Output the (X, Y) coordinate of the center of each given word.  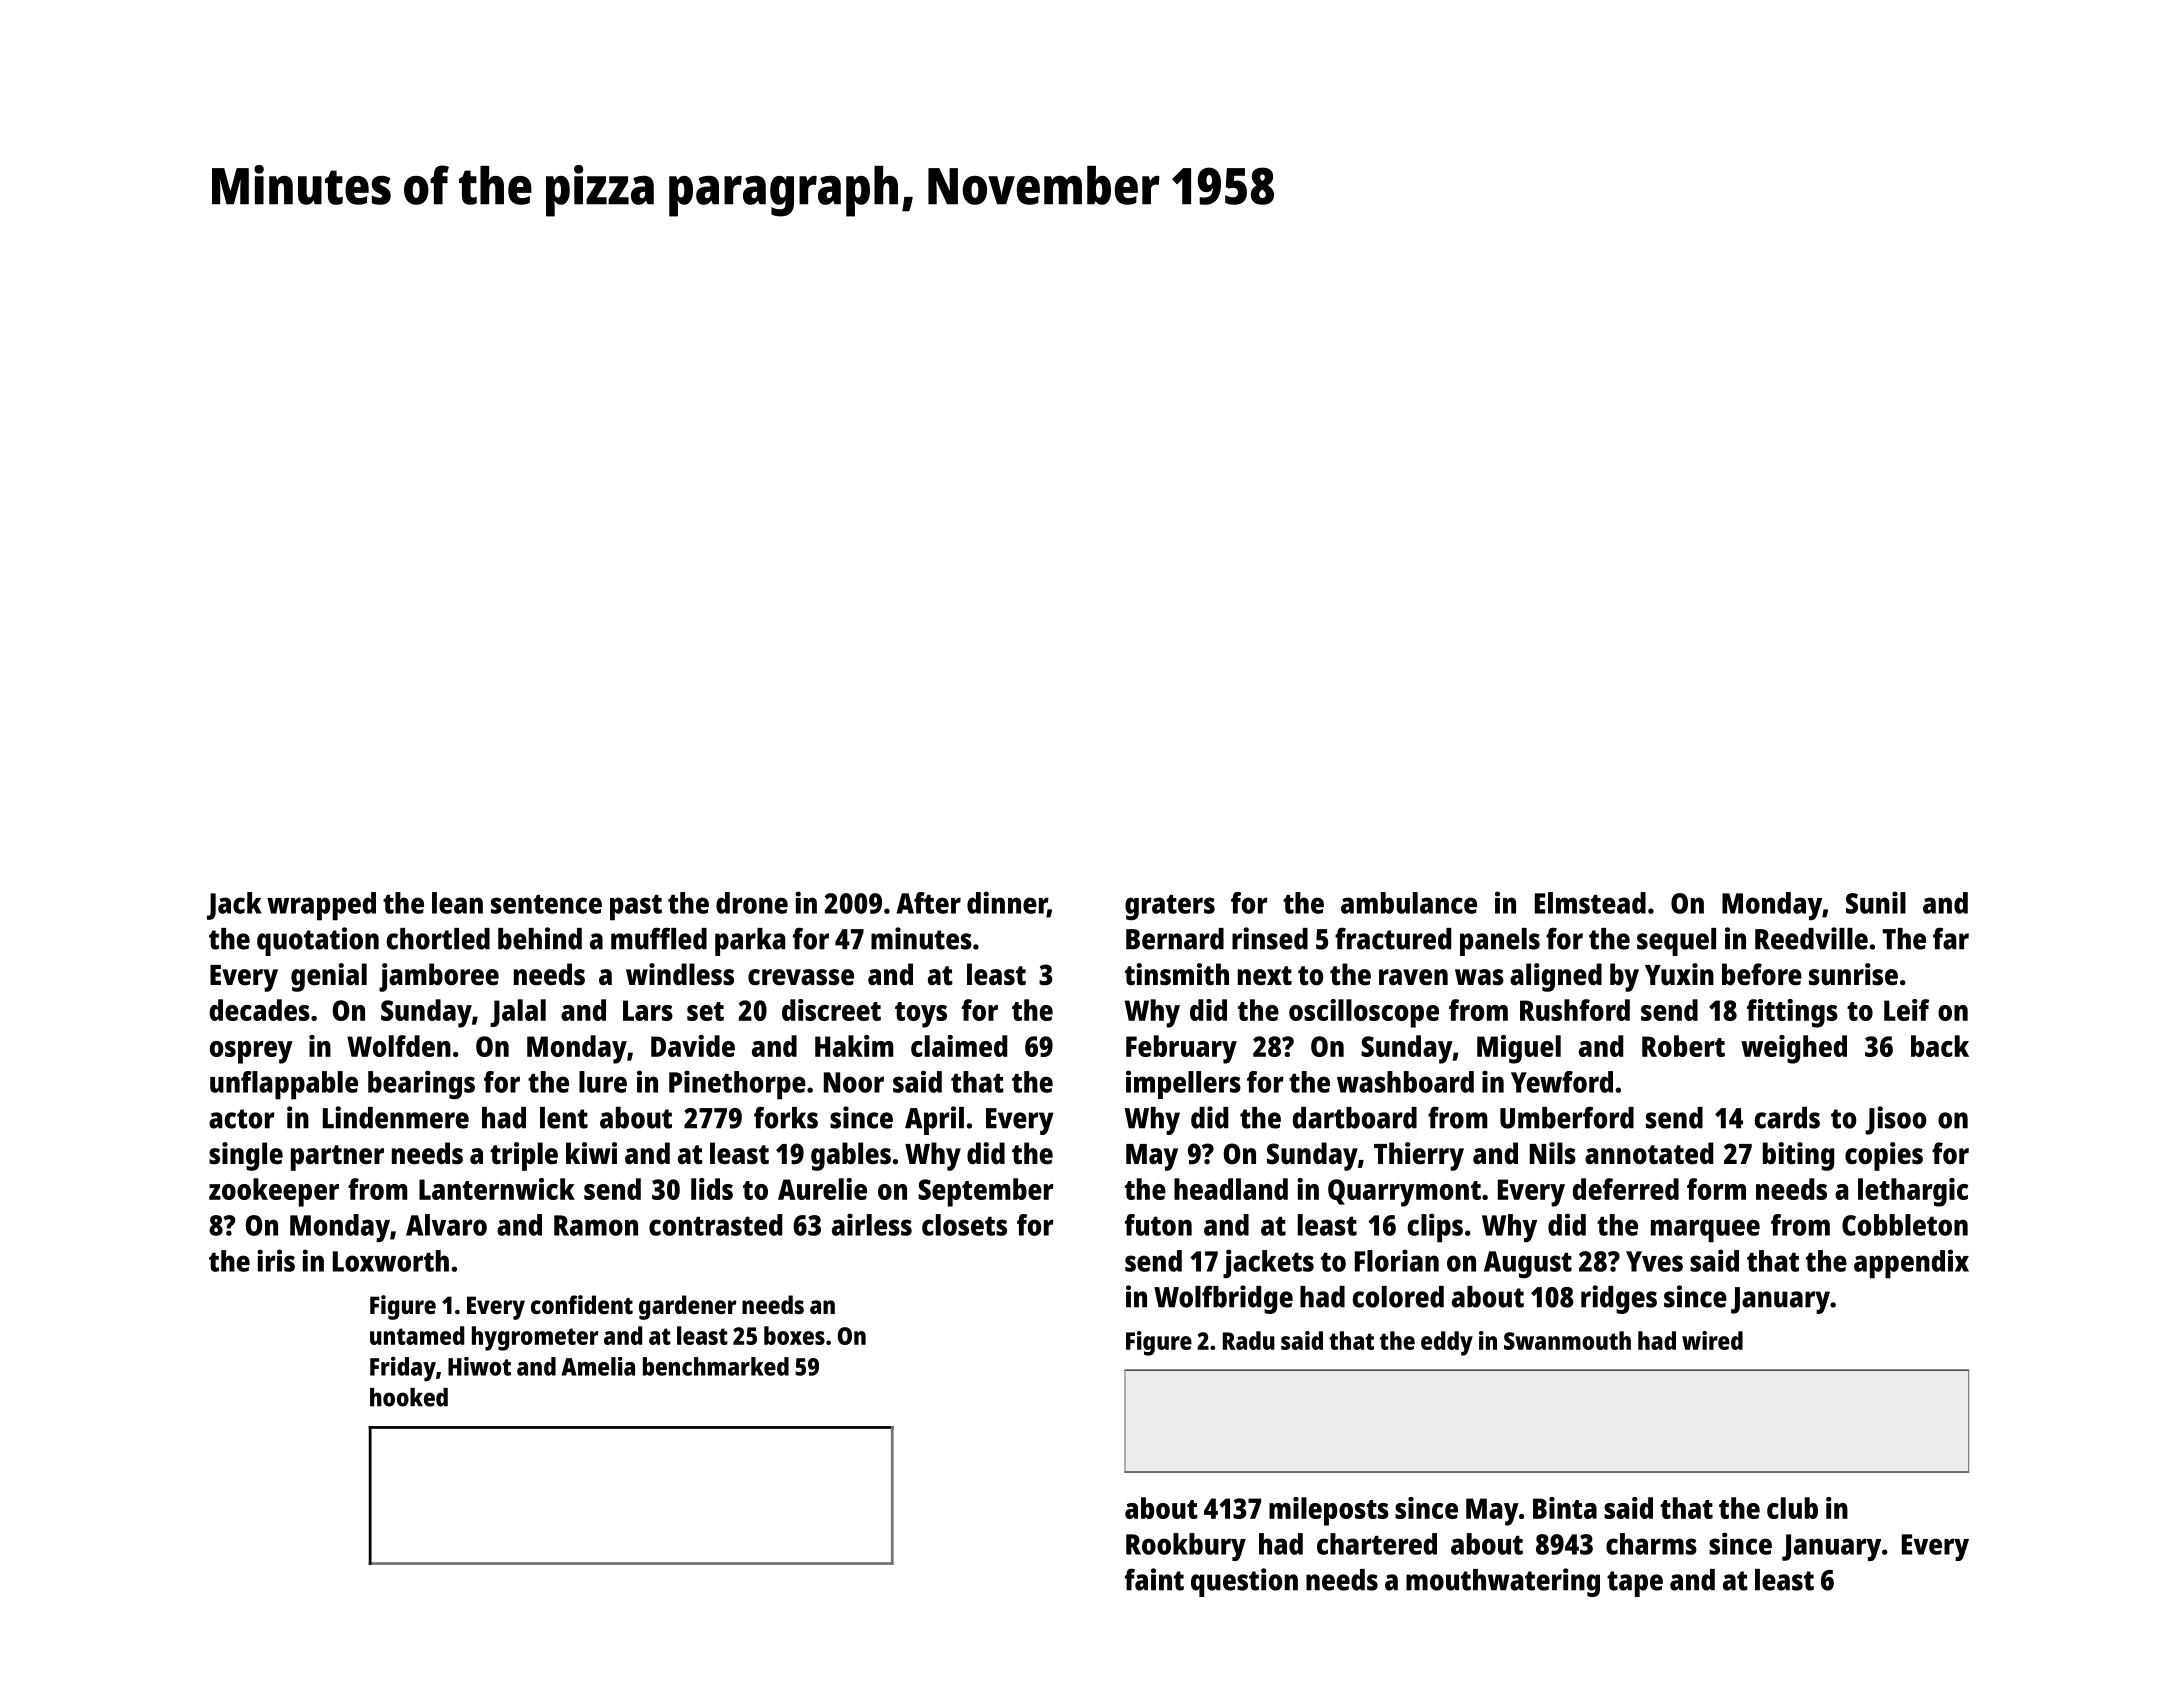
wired (1712, 1340)
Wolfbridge (1223, 1299)
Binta (1565, 1508)
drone (752, 903)
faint (1154, 1579)
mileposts (1329, 1511)
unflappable (284, 1085)
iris (276, 1260)
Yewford (1562, 1082)
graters (1170, 907)
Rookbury (1186, 1547)
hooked (409, 1397)
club (1792, 1508)
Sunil (1876, 902)
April (934, 1120)
